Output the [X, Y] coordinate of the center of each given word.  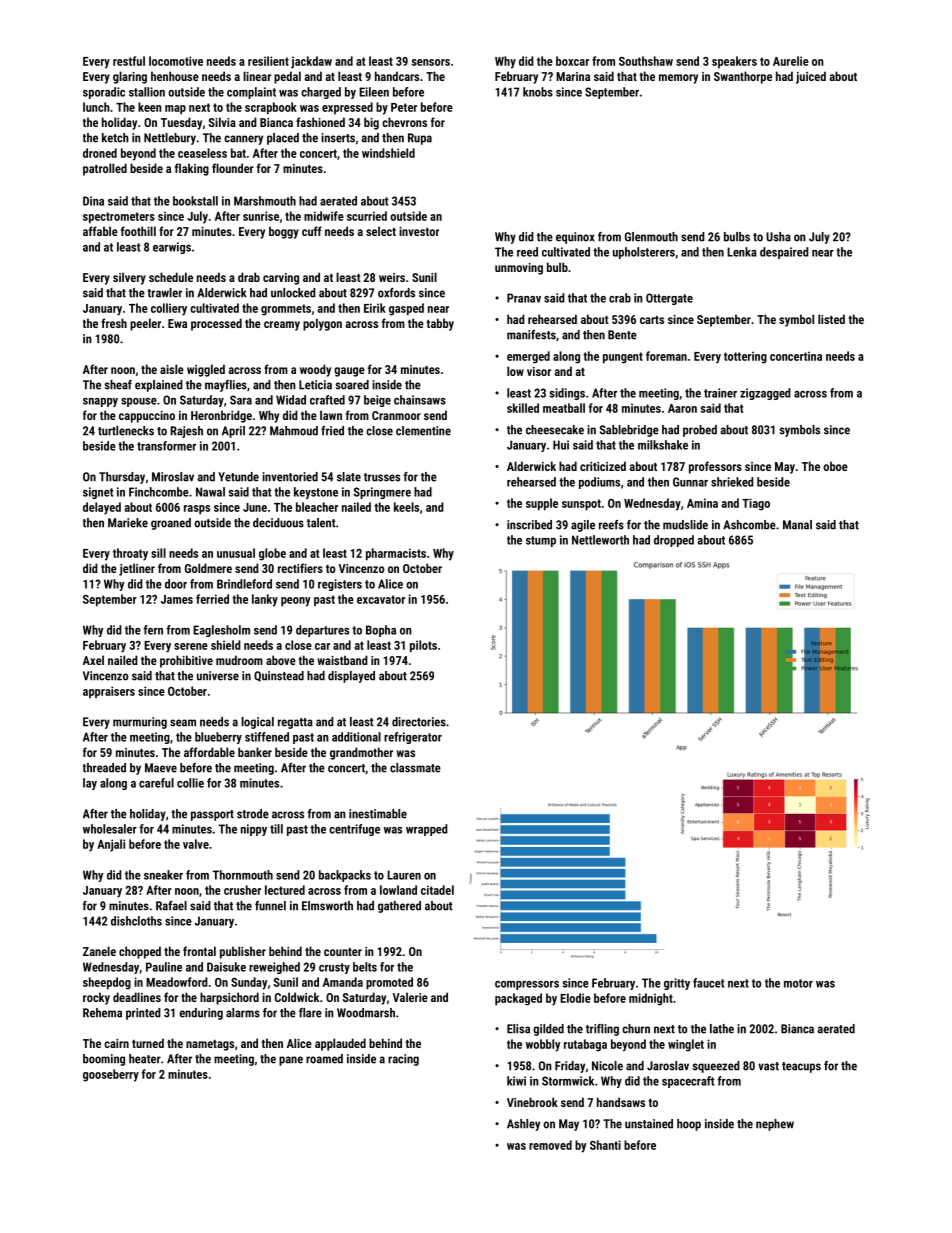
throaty [130, 554]
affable [100, 231]
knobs [538, 92]
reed [527, 252]
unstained [649, 1124]
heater [145, 1059]
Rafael [171, 906]
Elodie [575, 998]
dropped [674, 541]
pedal [287, 77]
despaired [784, 253]
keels [406, 507]
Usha [778, 237]
